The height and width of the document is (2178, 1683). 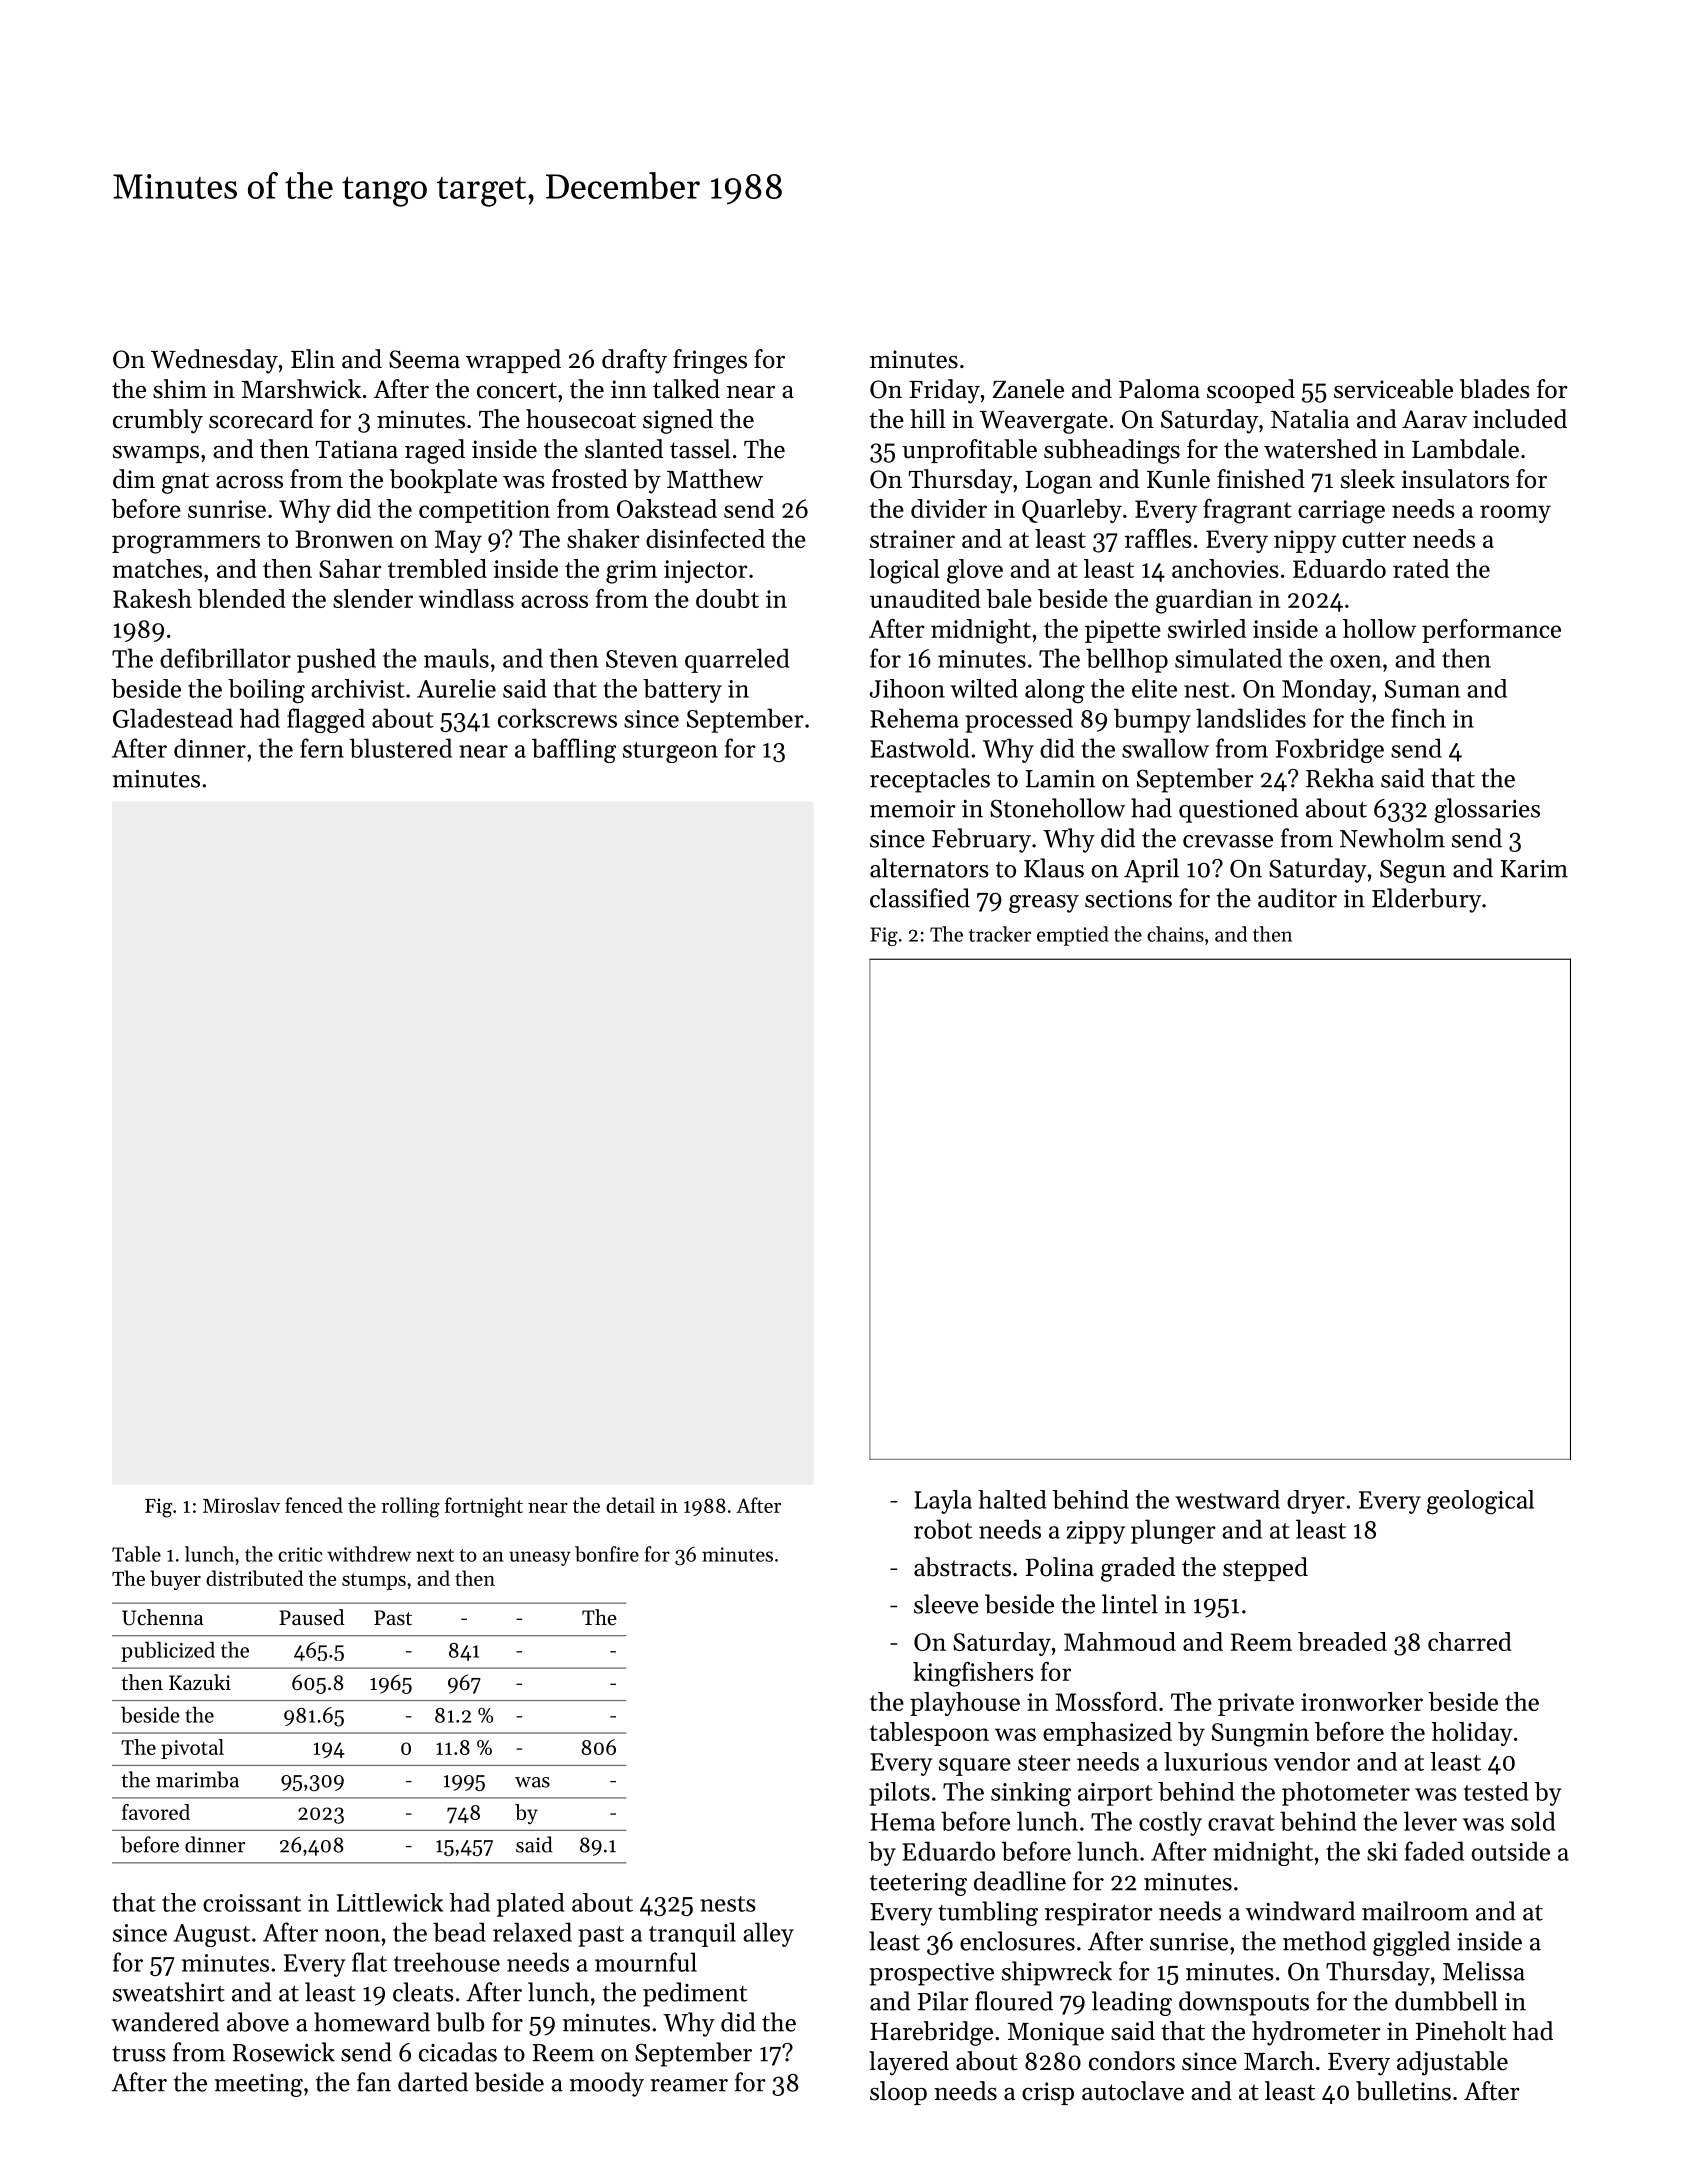 I want to click on bulletins, so click(x=1403, y=2091).
